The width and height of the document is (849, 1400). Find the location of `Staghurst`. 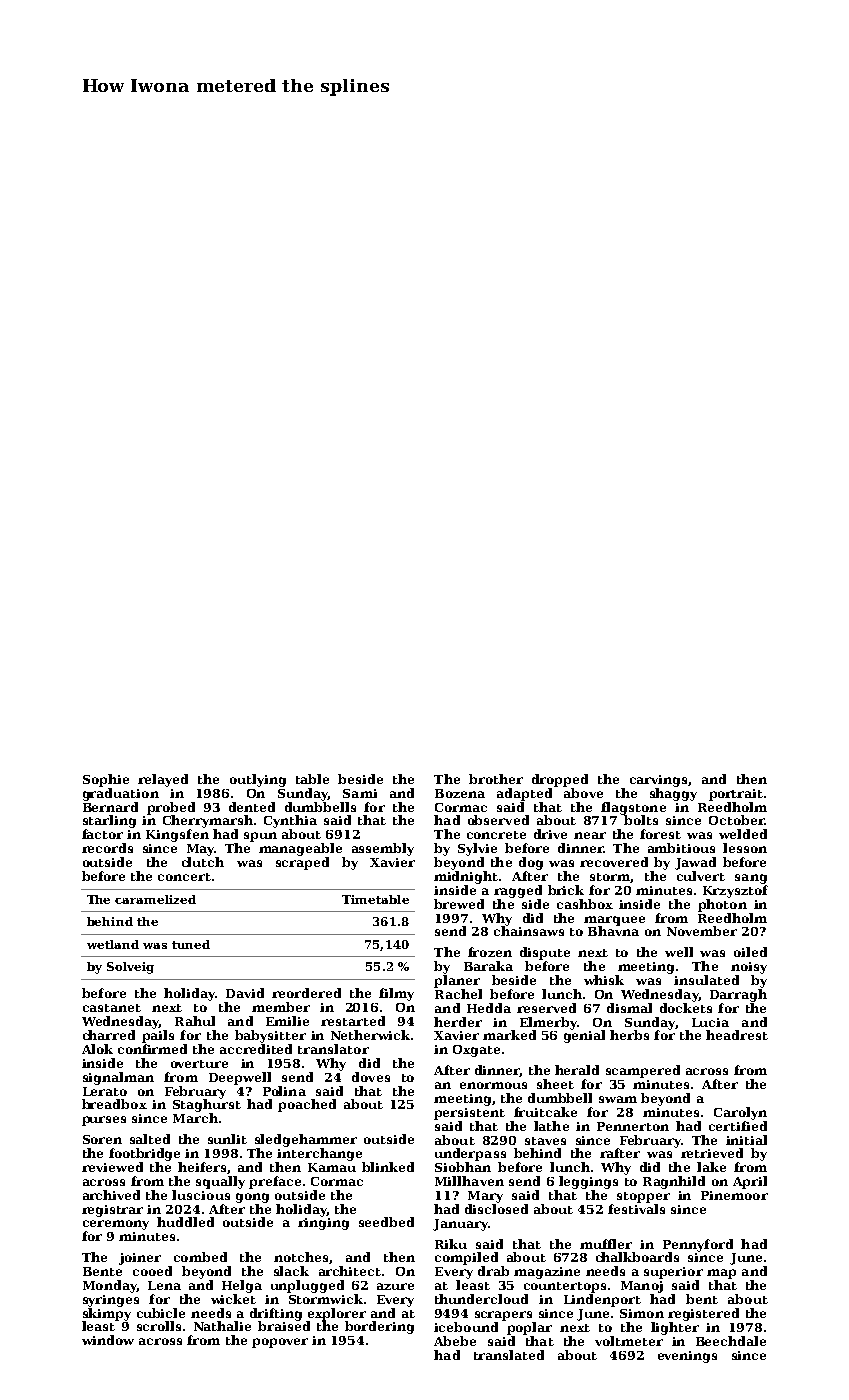

Staghurst is located at coordinates (207, 1105).
